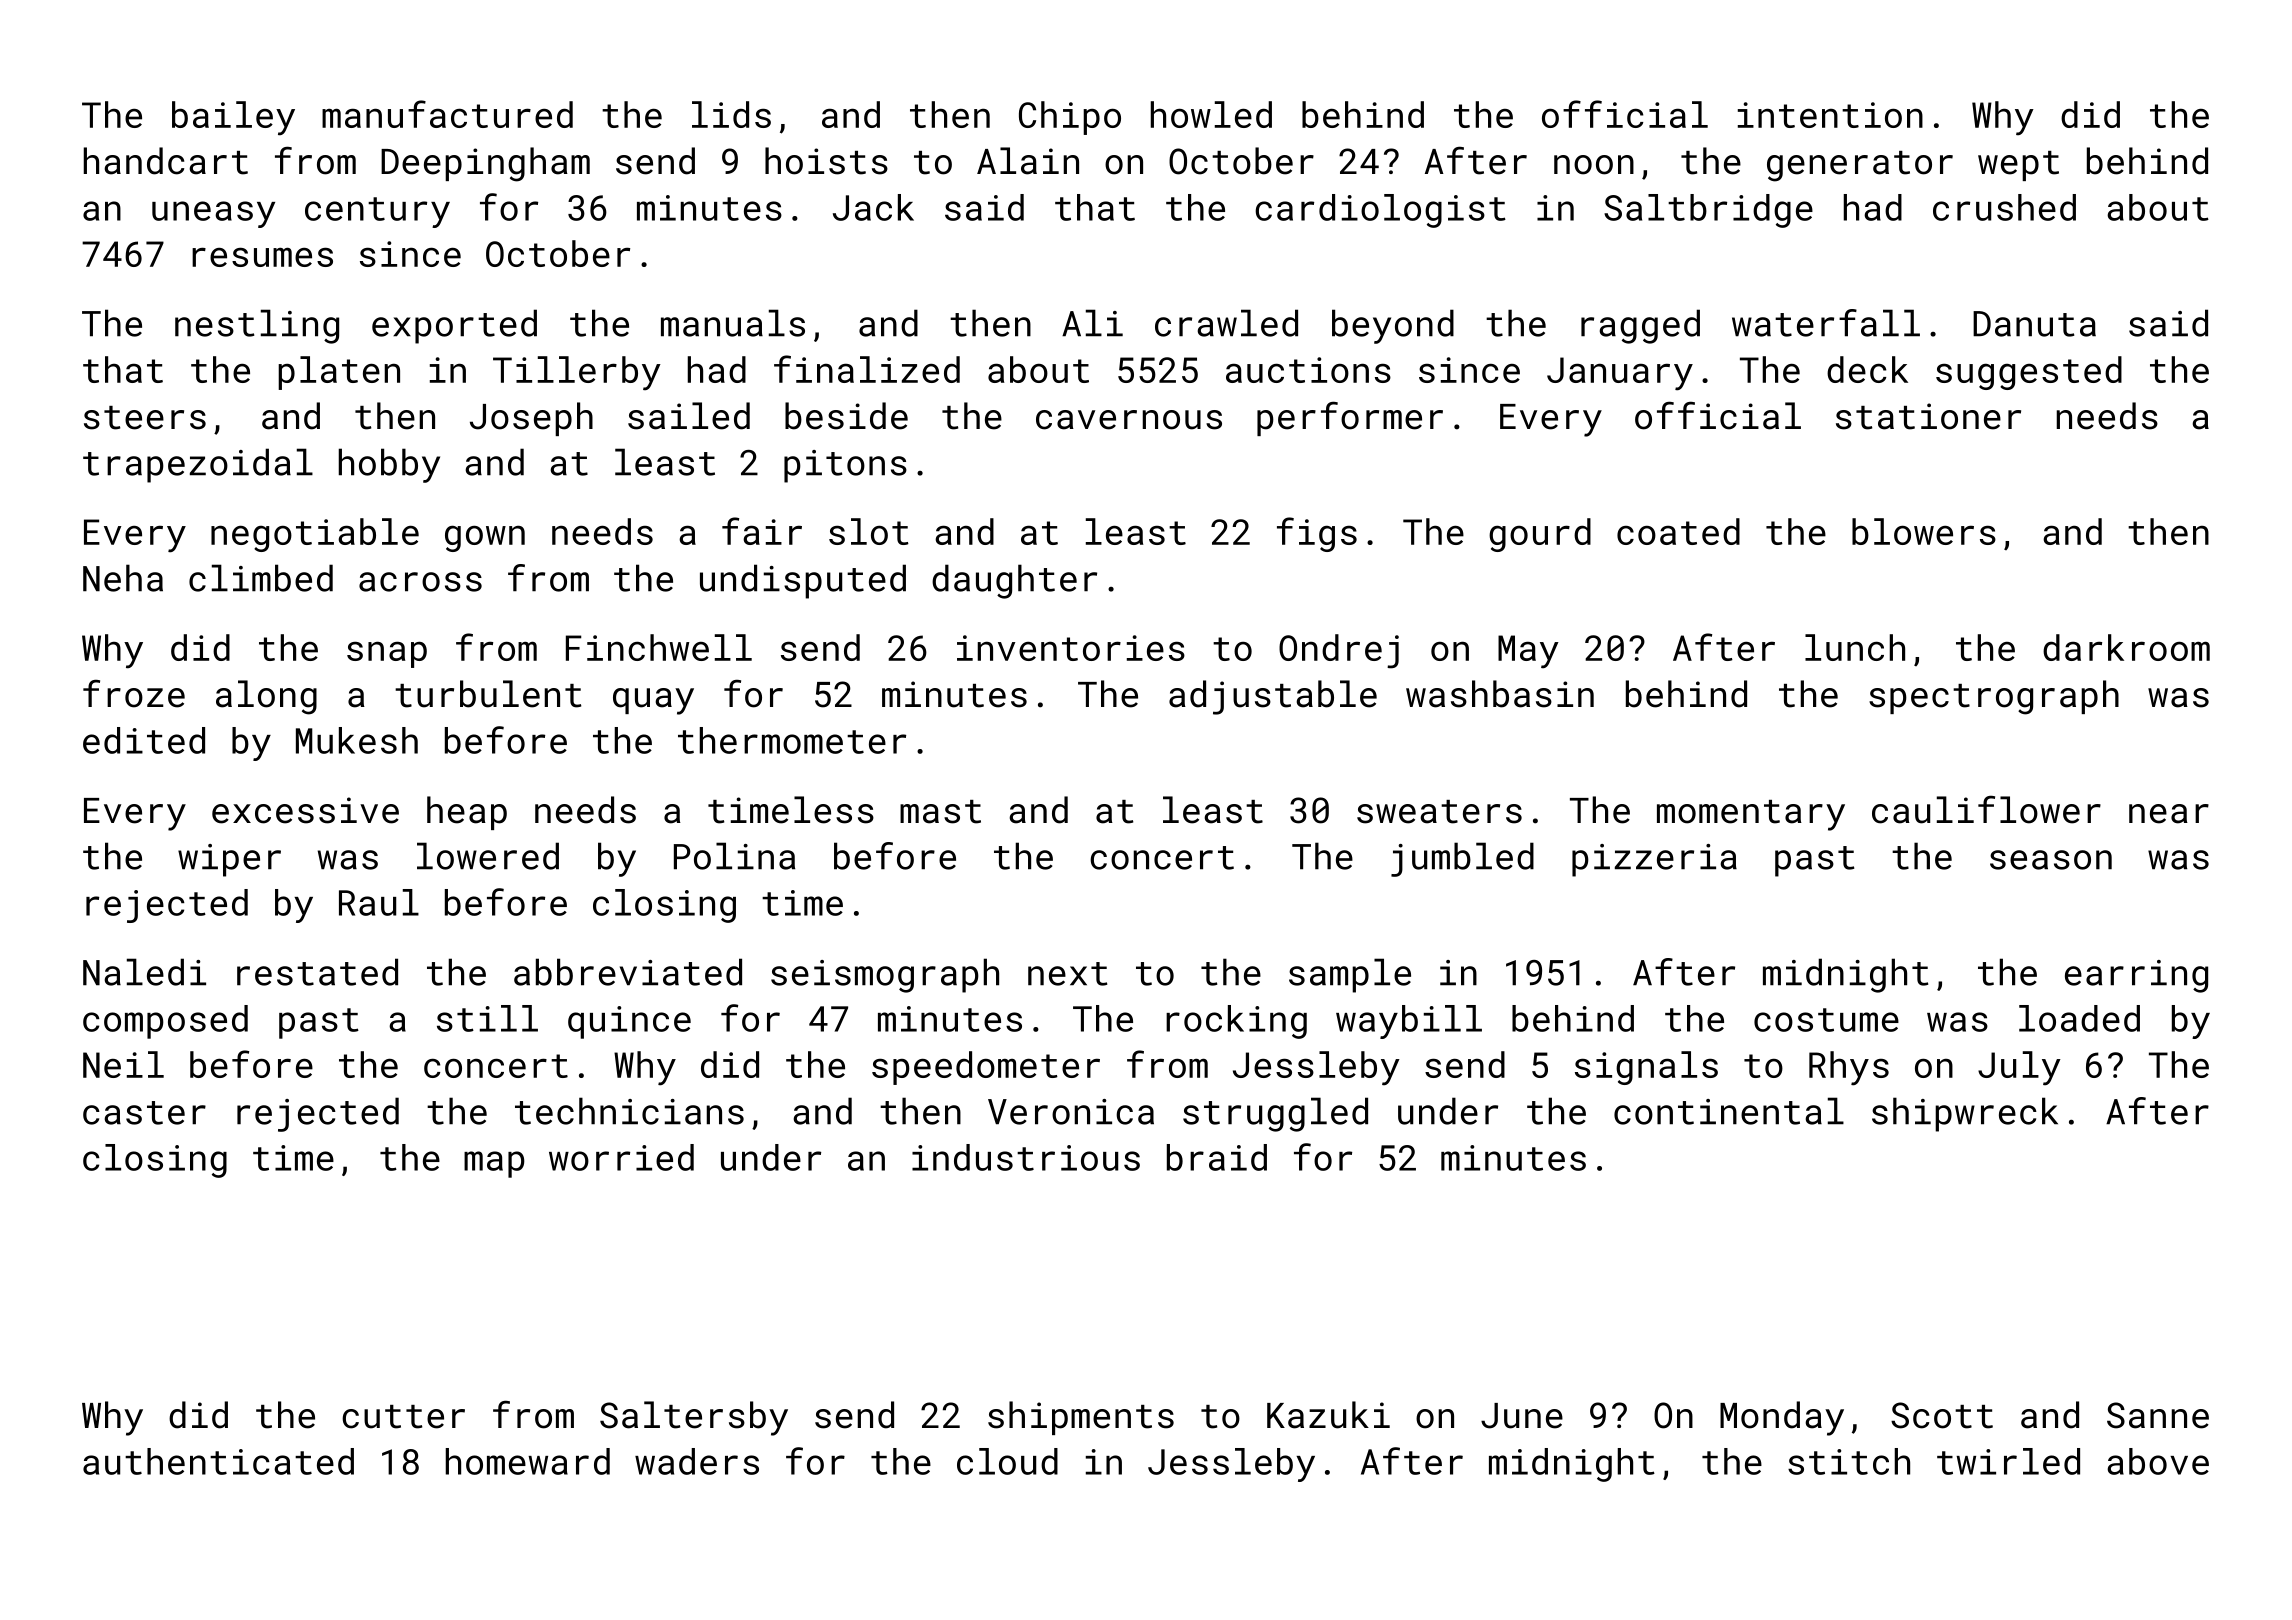 The height and width of the screenshot is (1620, 2292). I want to click on manuals, so click(733, 323).
